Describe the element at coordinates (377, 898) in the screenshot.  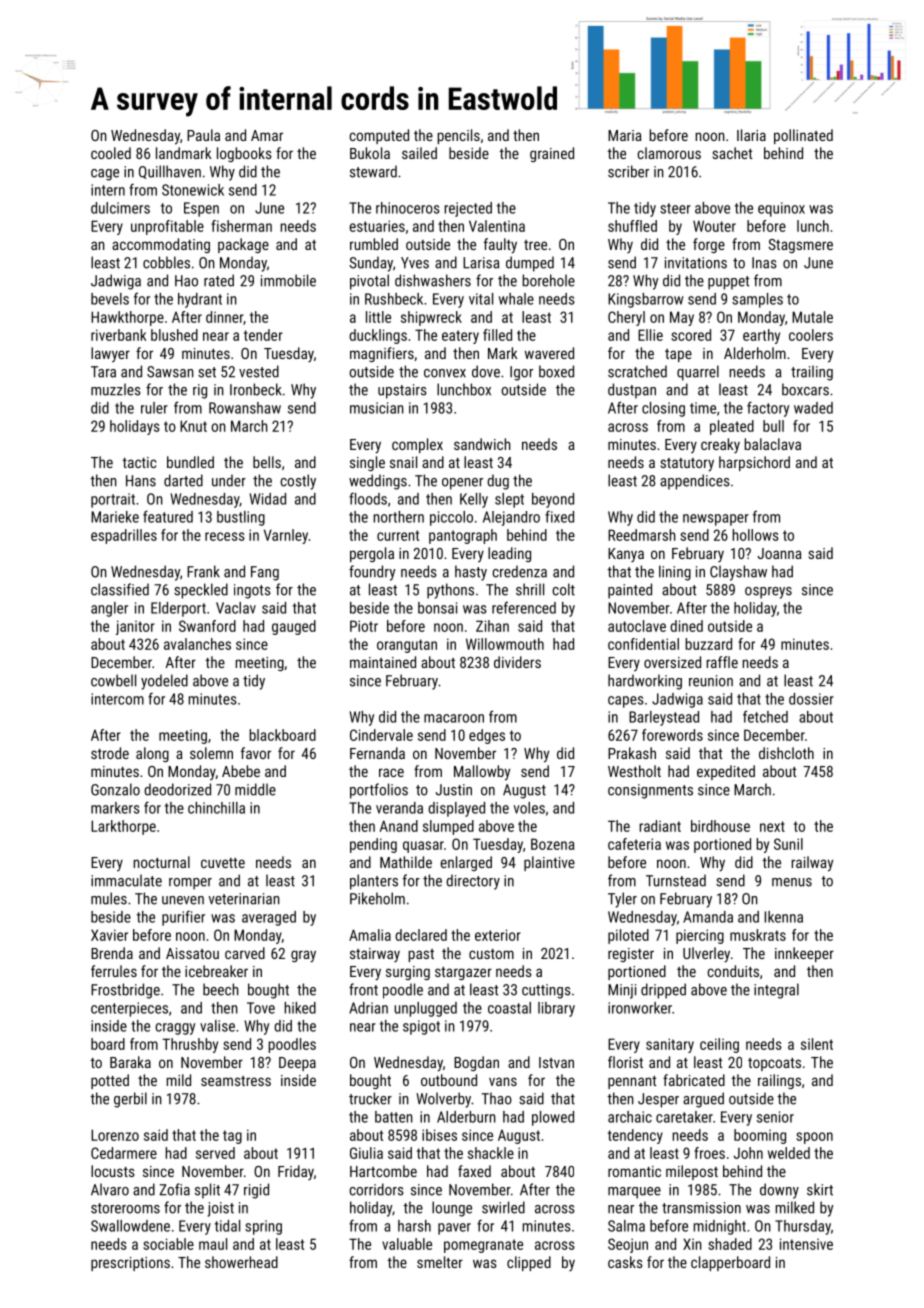
I see `Pikeholm` at that location.
